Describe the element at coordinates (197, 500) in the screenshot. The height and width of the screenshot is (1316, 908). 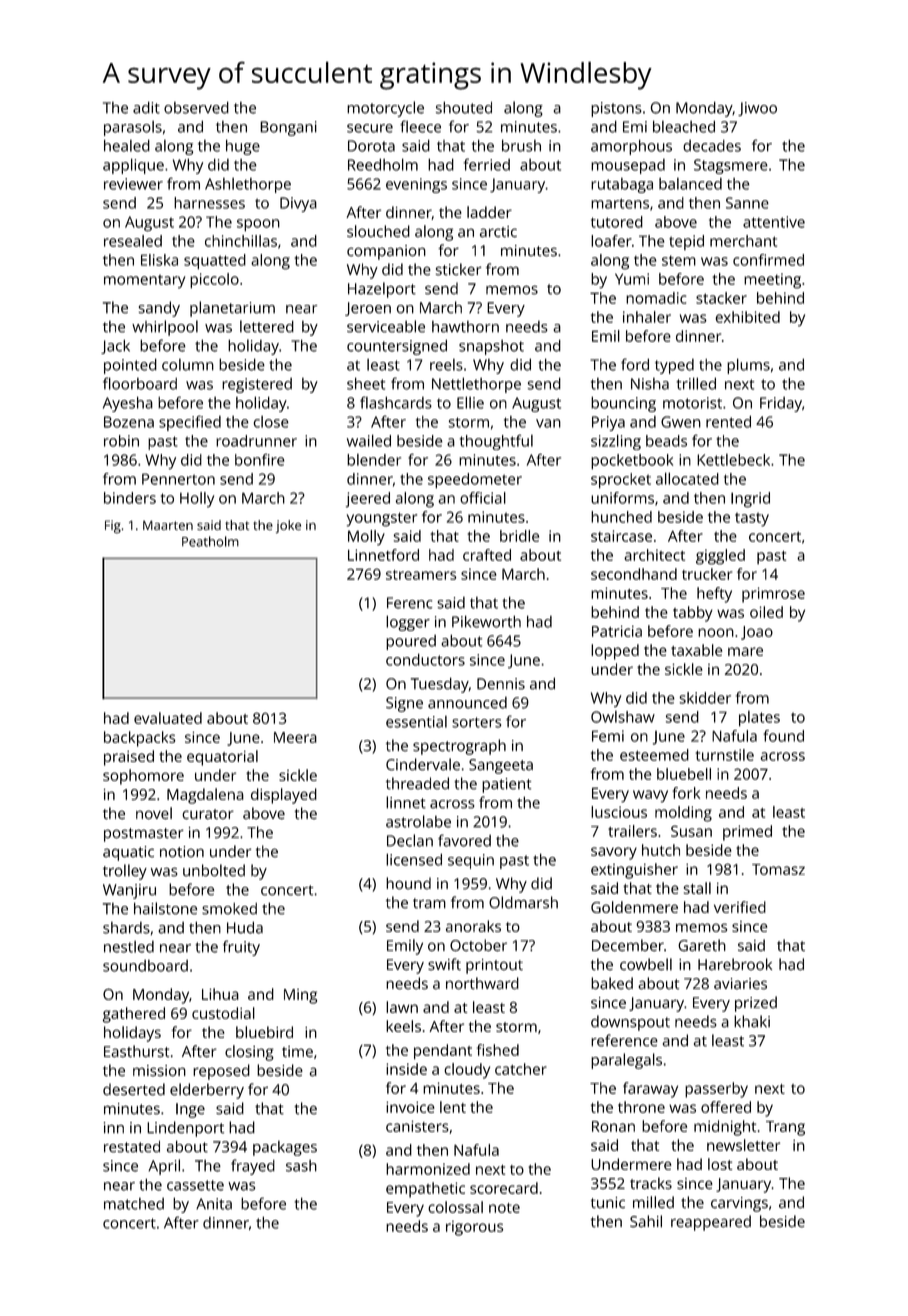
I see `Holly` at that location.
